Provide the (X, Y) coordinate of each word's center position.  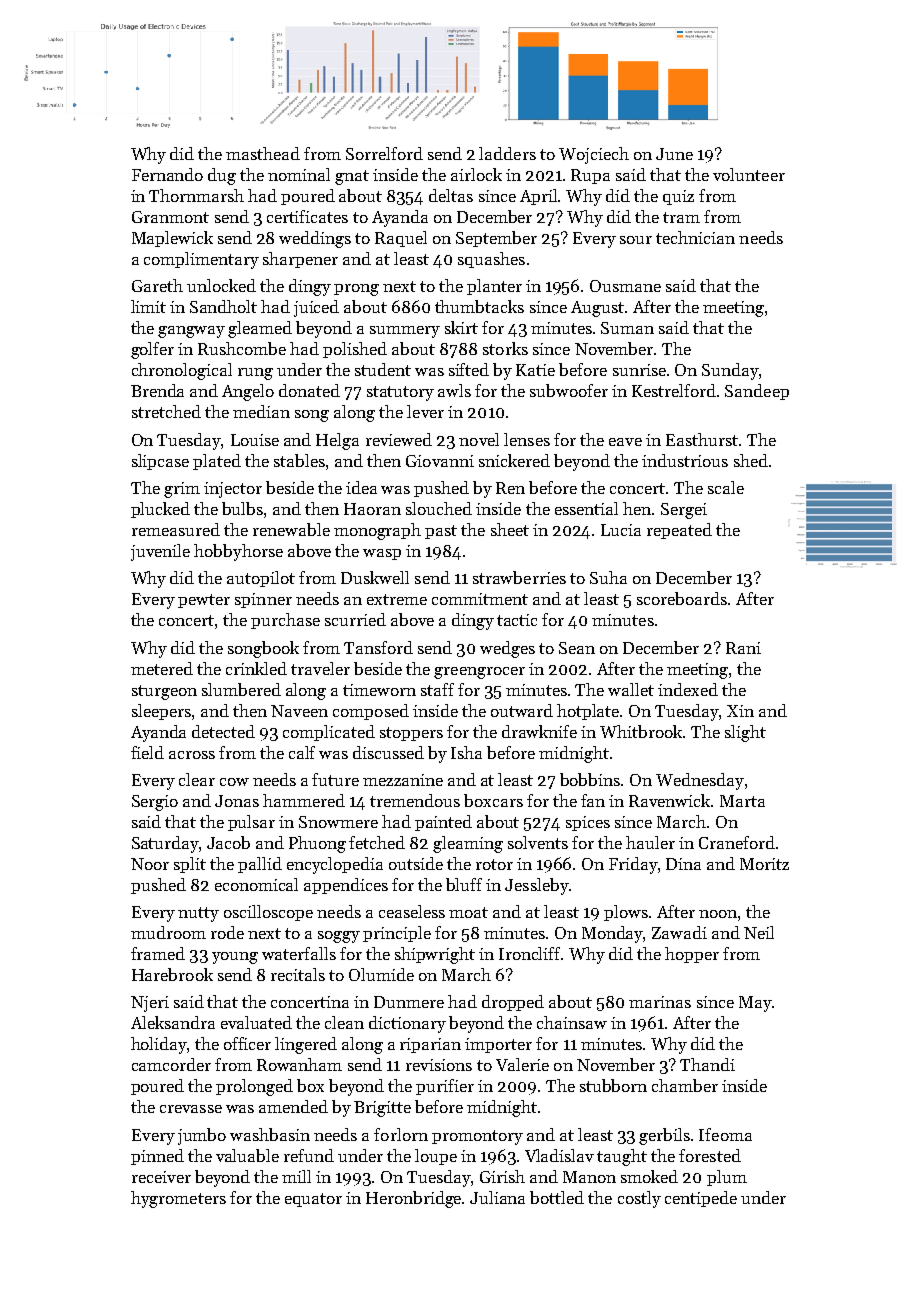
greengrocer (479, 673)
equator (313, 1200)
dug (222, 176)
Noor (150, 864)
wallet (631, 689)
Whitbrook (641, 731)
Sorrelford (384, 153)
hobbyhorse (238, 552)
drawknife (539, 731)
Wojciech (594, 155)
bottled (557, 1197)
